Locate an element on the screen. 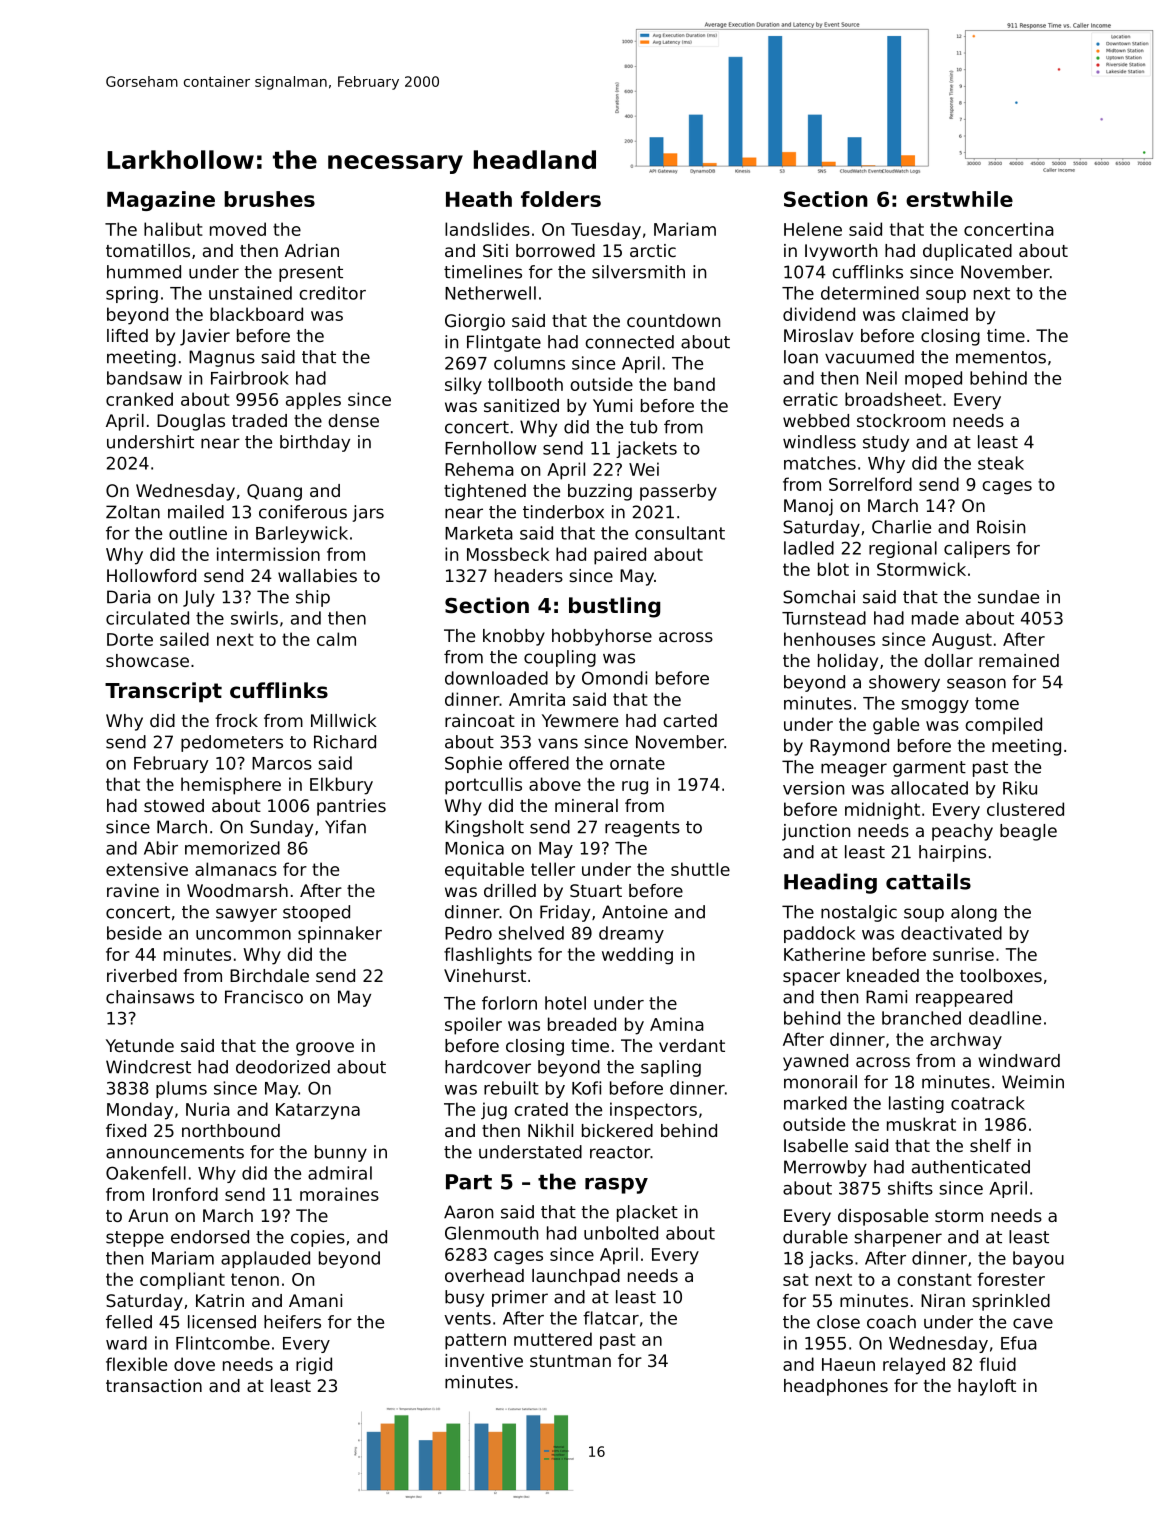  swirls is located at coordinates (254, 618).
